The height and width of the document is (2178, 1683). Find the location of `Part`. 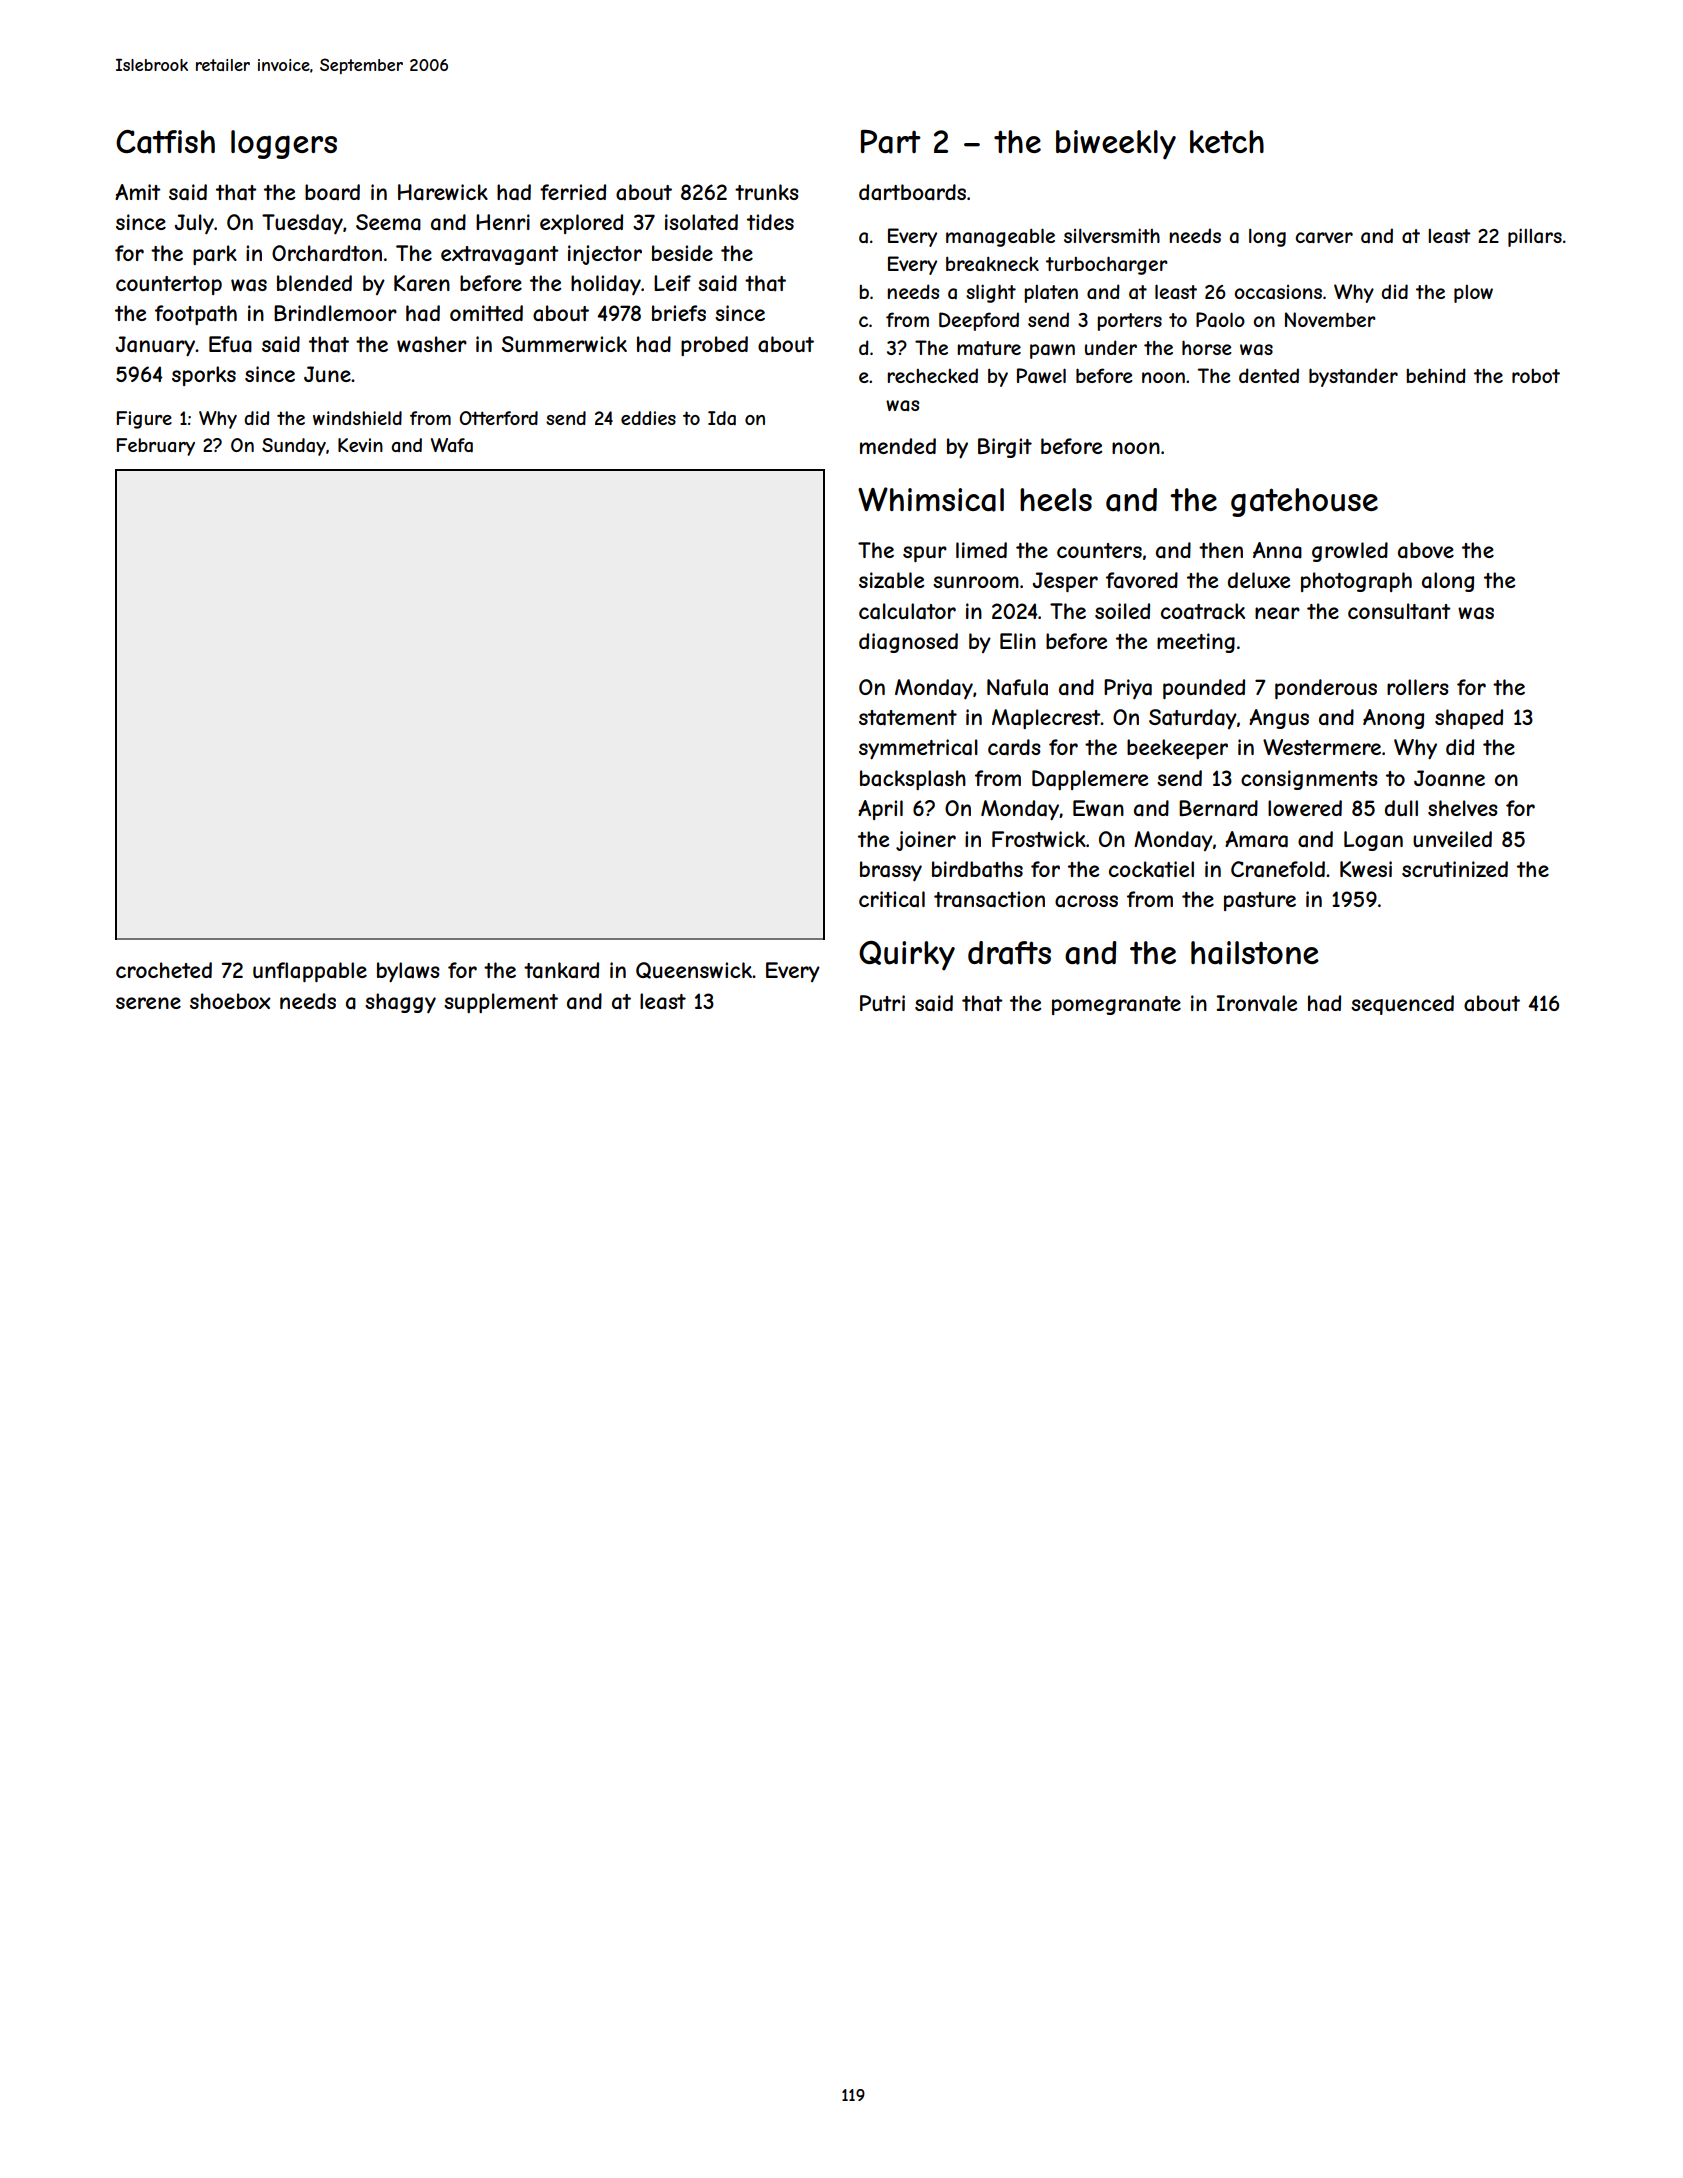

Part is located at coordinates (891, 142).
